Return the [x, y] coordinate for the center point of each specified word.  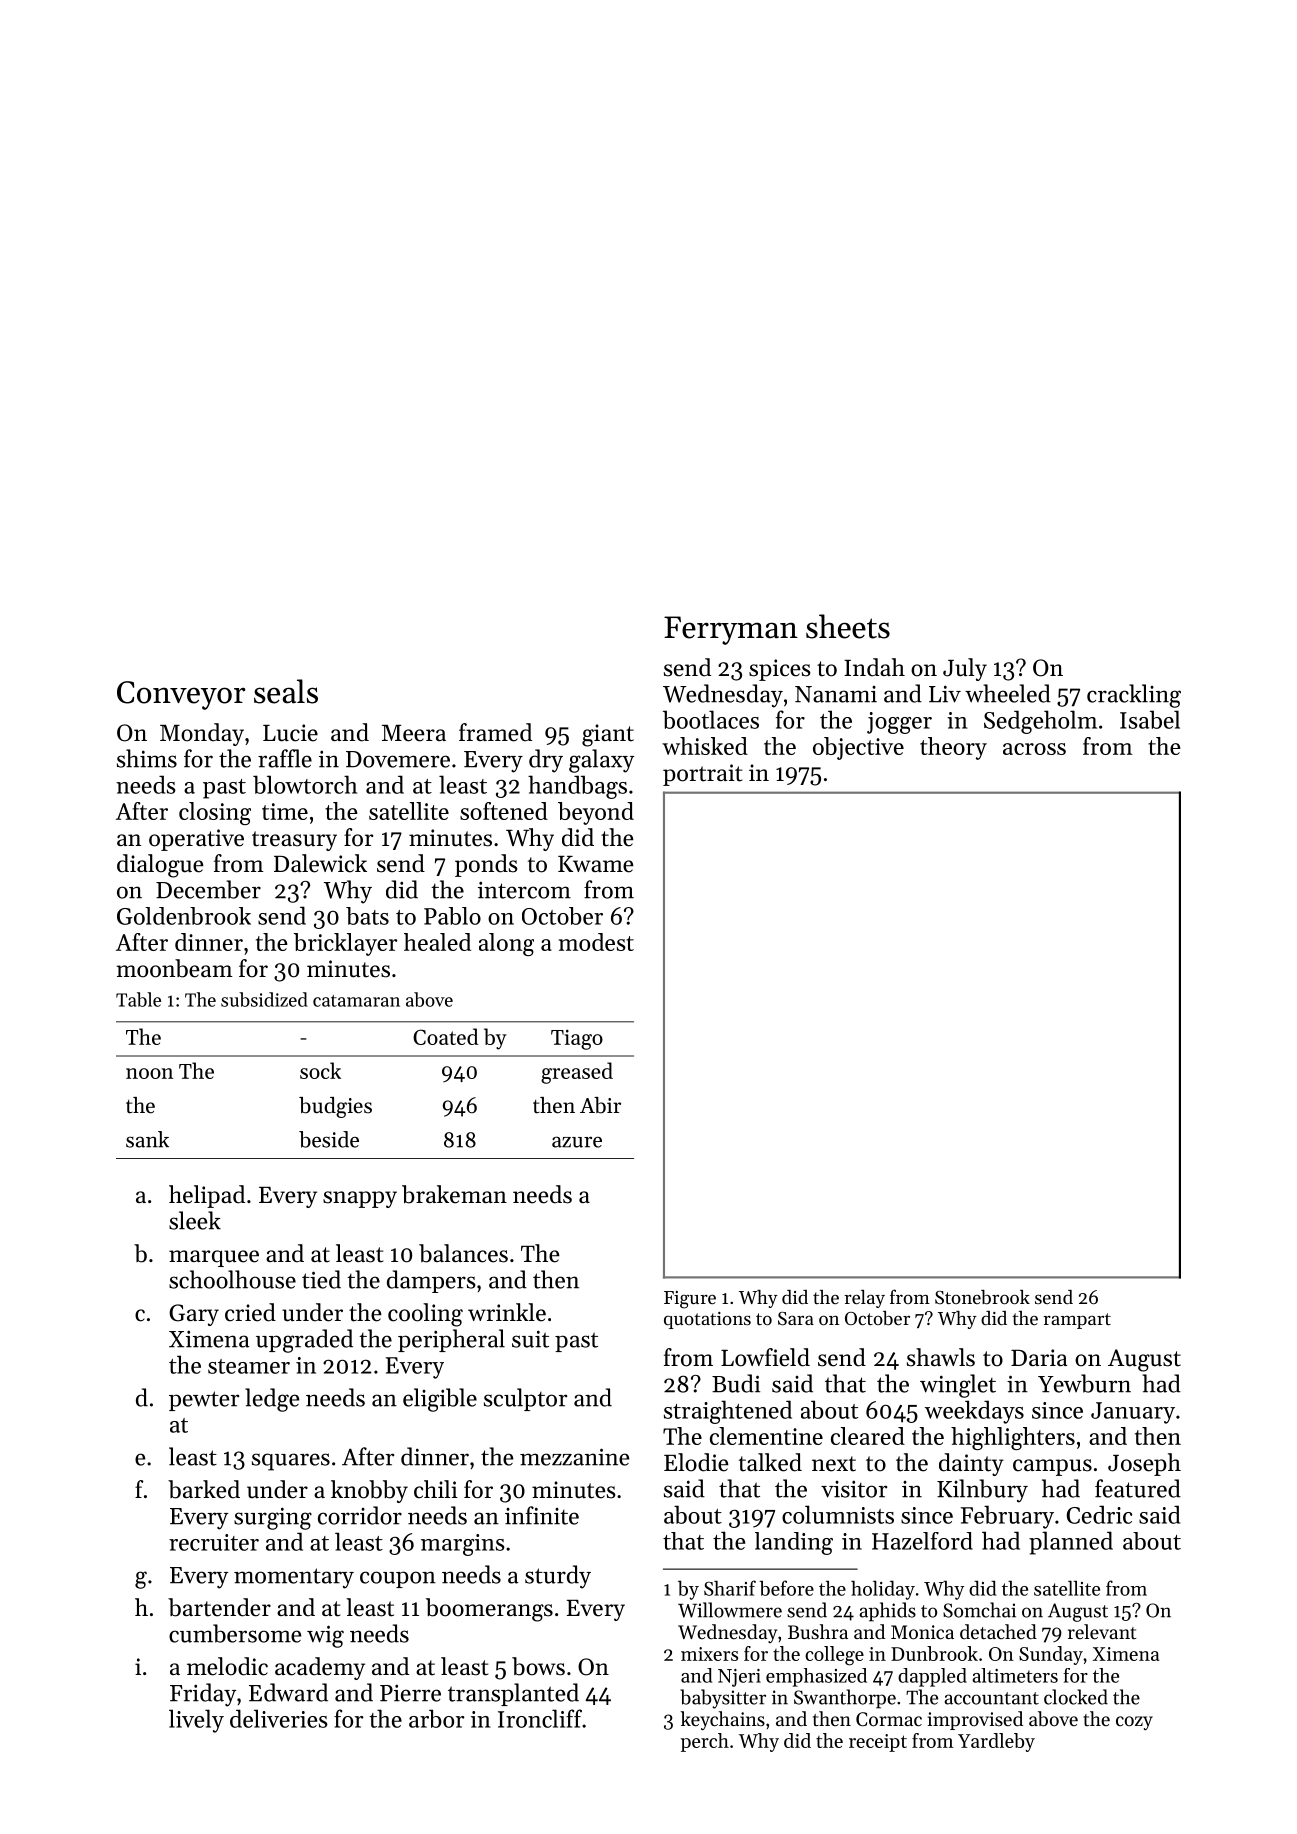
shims [147, 758]
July [965, 669]
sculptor [525, 1399]
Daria [1039, 1357]
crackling [1134, 696]
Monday [202, 734]
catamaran [356, 1001]
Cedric [1099, 1514]
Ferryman [731, 630]
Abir [600, 1105]
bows [538, 1666]
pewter [204, 1401]
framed [495, 732]
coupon [398, 1579]
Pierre [410, 1693]
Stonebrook [982, 1297]
